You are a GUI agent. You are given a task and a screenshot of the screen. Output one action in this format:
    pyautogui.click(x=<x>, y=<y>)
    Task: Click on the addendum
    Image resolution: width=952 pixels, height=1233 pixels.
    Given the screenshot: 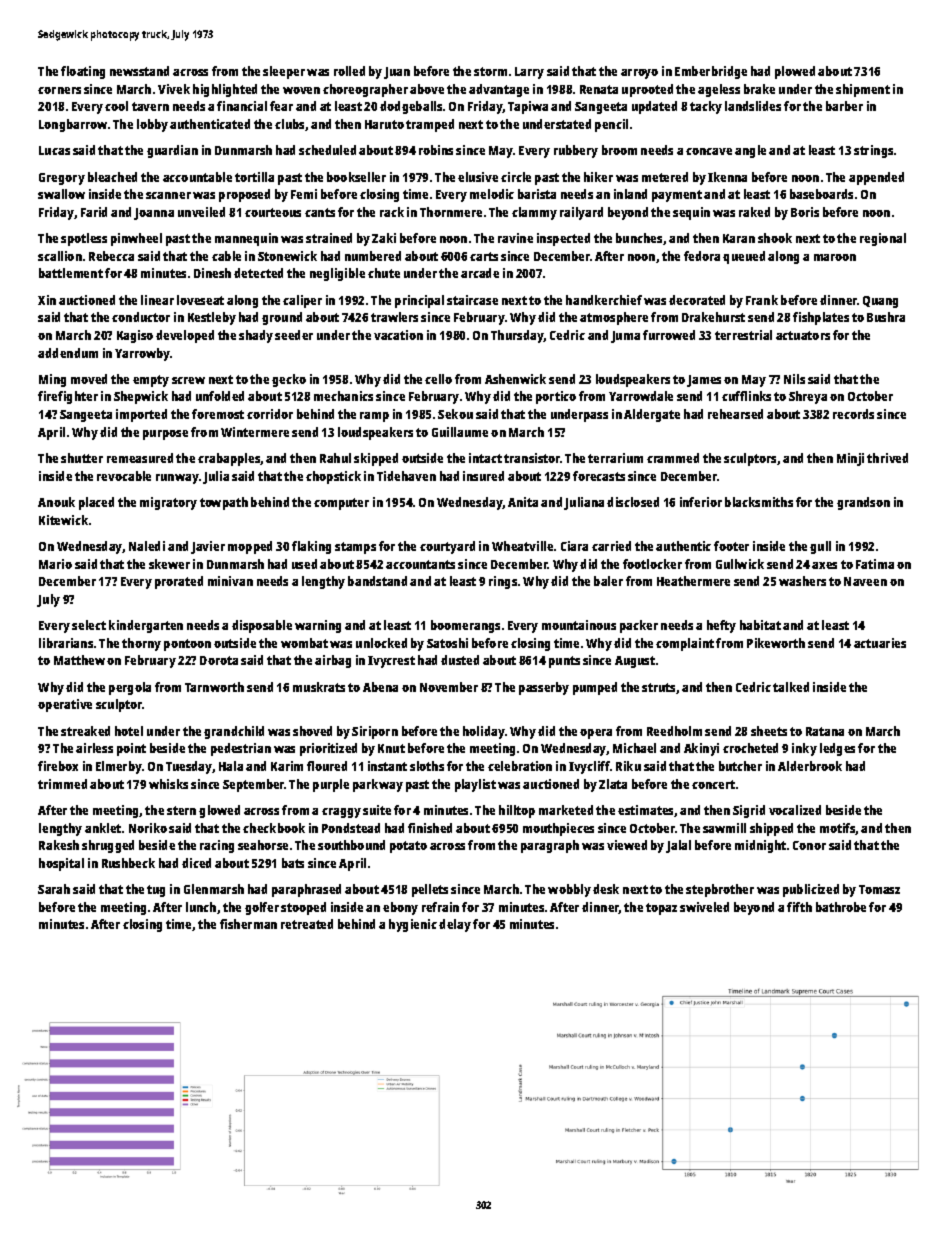 What is the action you would take?
    pyautogui.click(x=68, y=353)
